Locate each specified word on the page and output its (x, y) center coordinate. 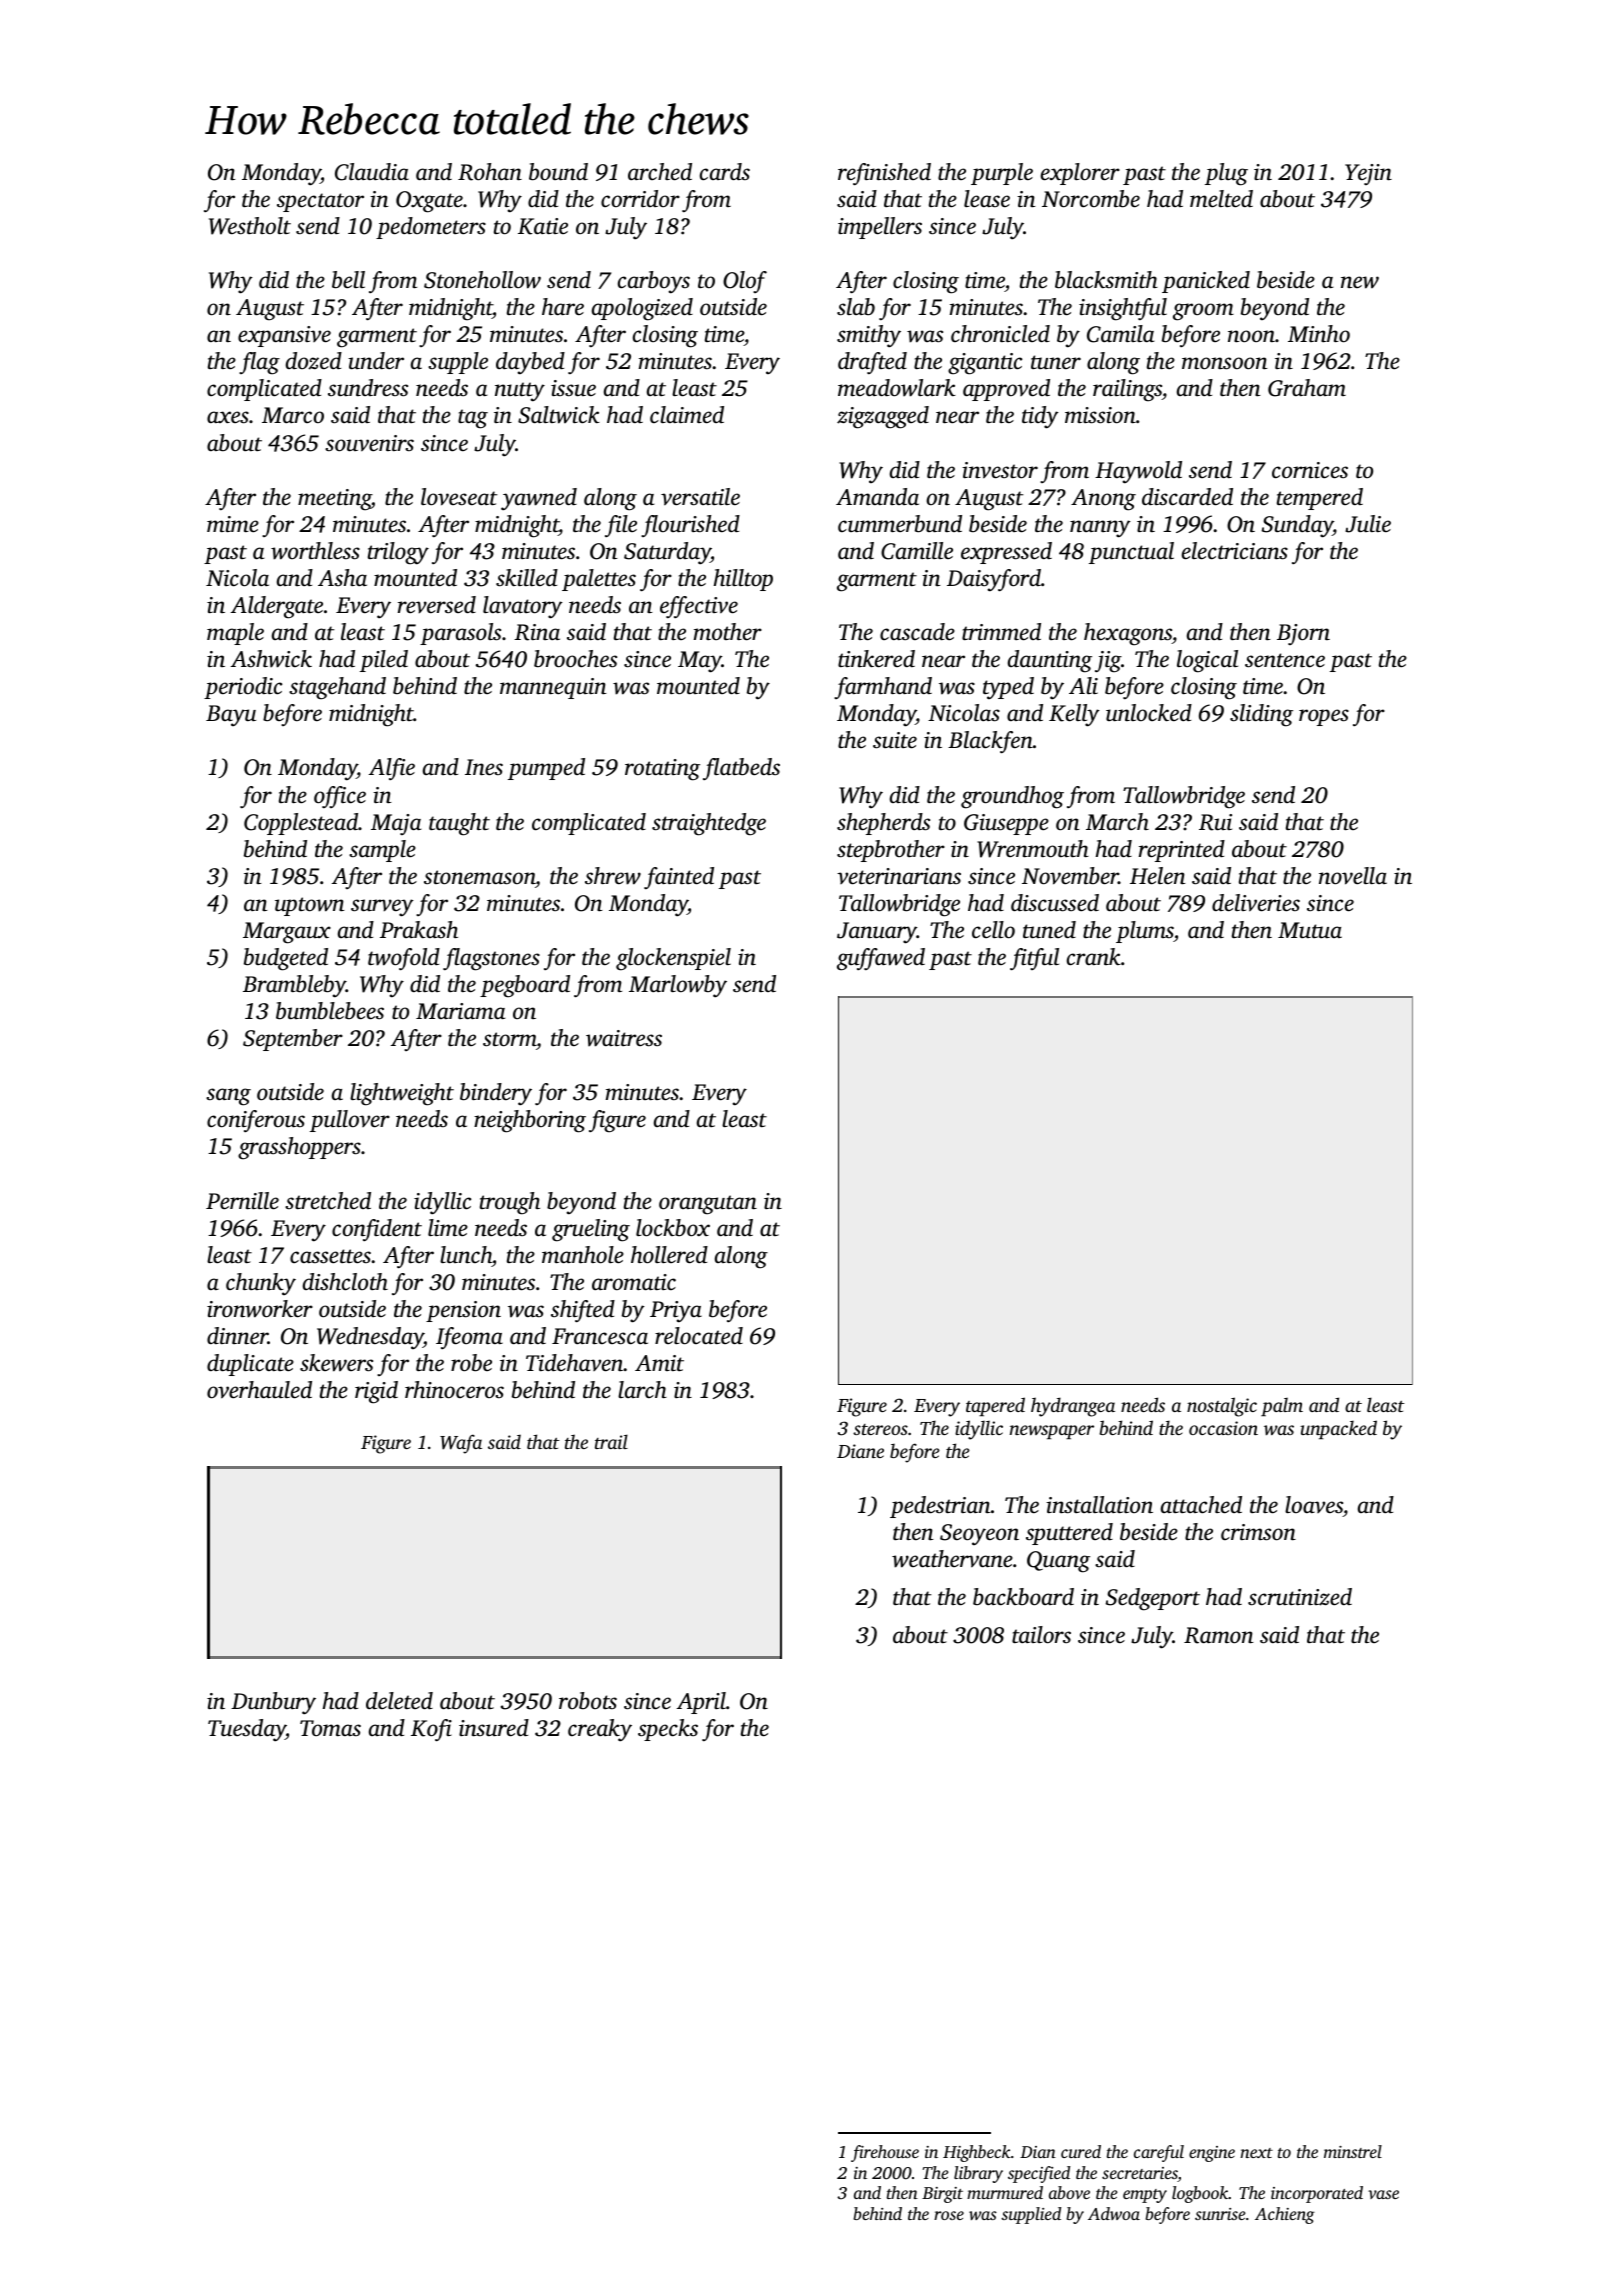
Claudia (372, 172)
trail (611, 1441)
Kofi (431, 1730)
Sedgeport (1153, 1599)
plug (1226, 174)
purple (1002, 174)
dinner (237, 1336)
